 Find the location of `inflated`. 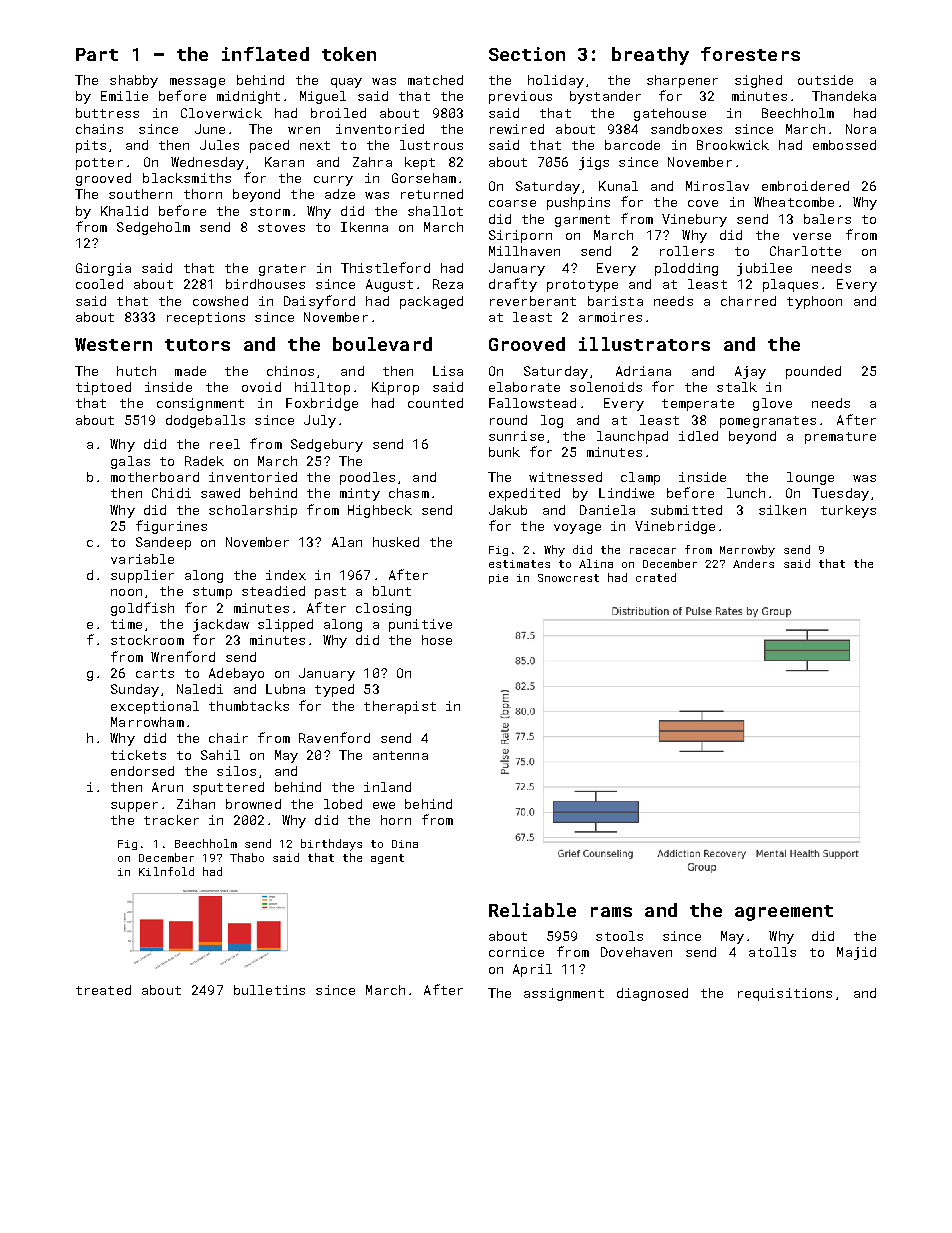

inflated is located at coordinates (265, 54).
